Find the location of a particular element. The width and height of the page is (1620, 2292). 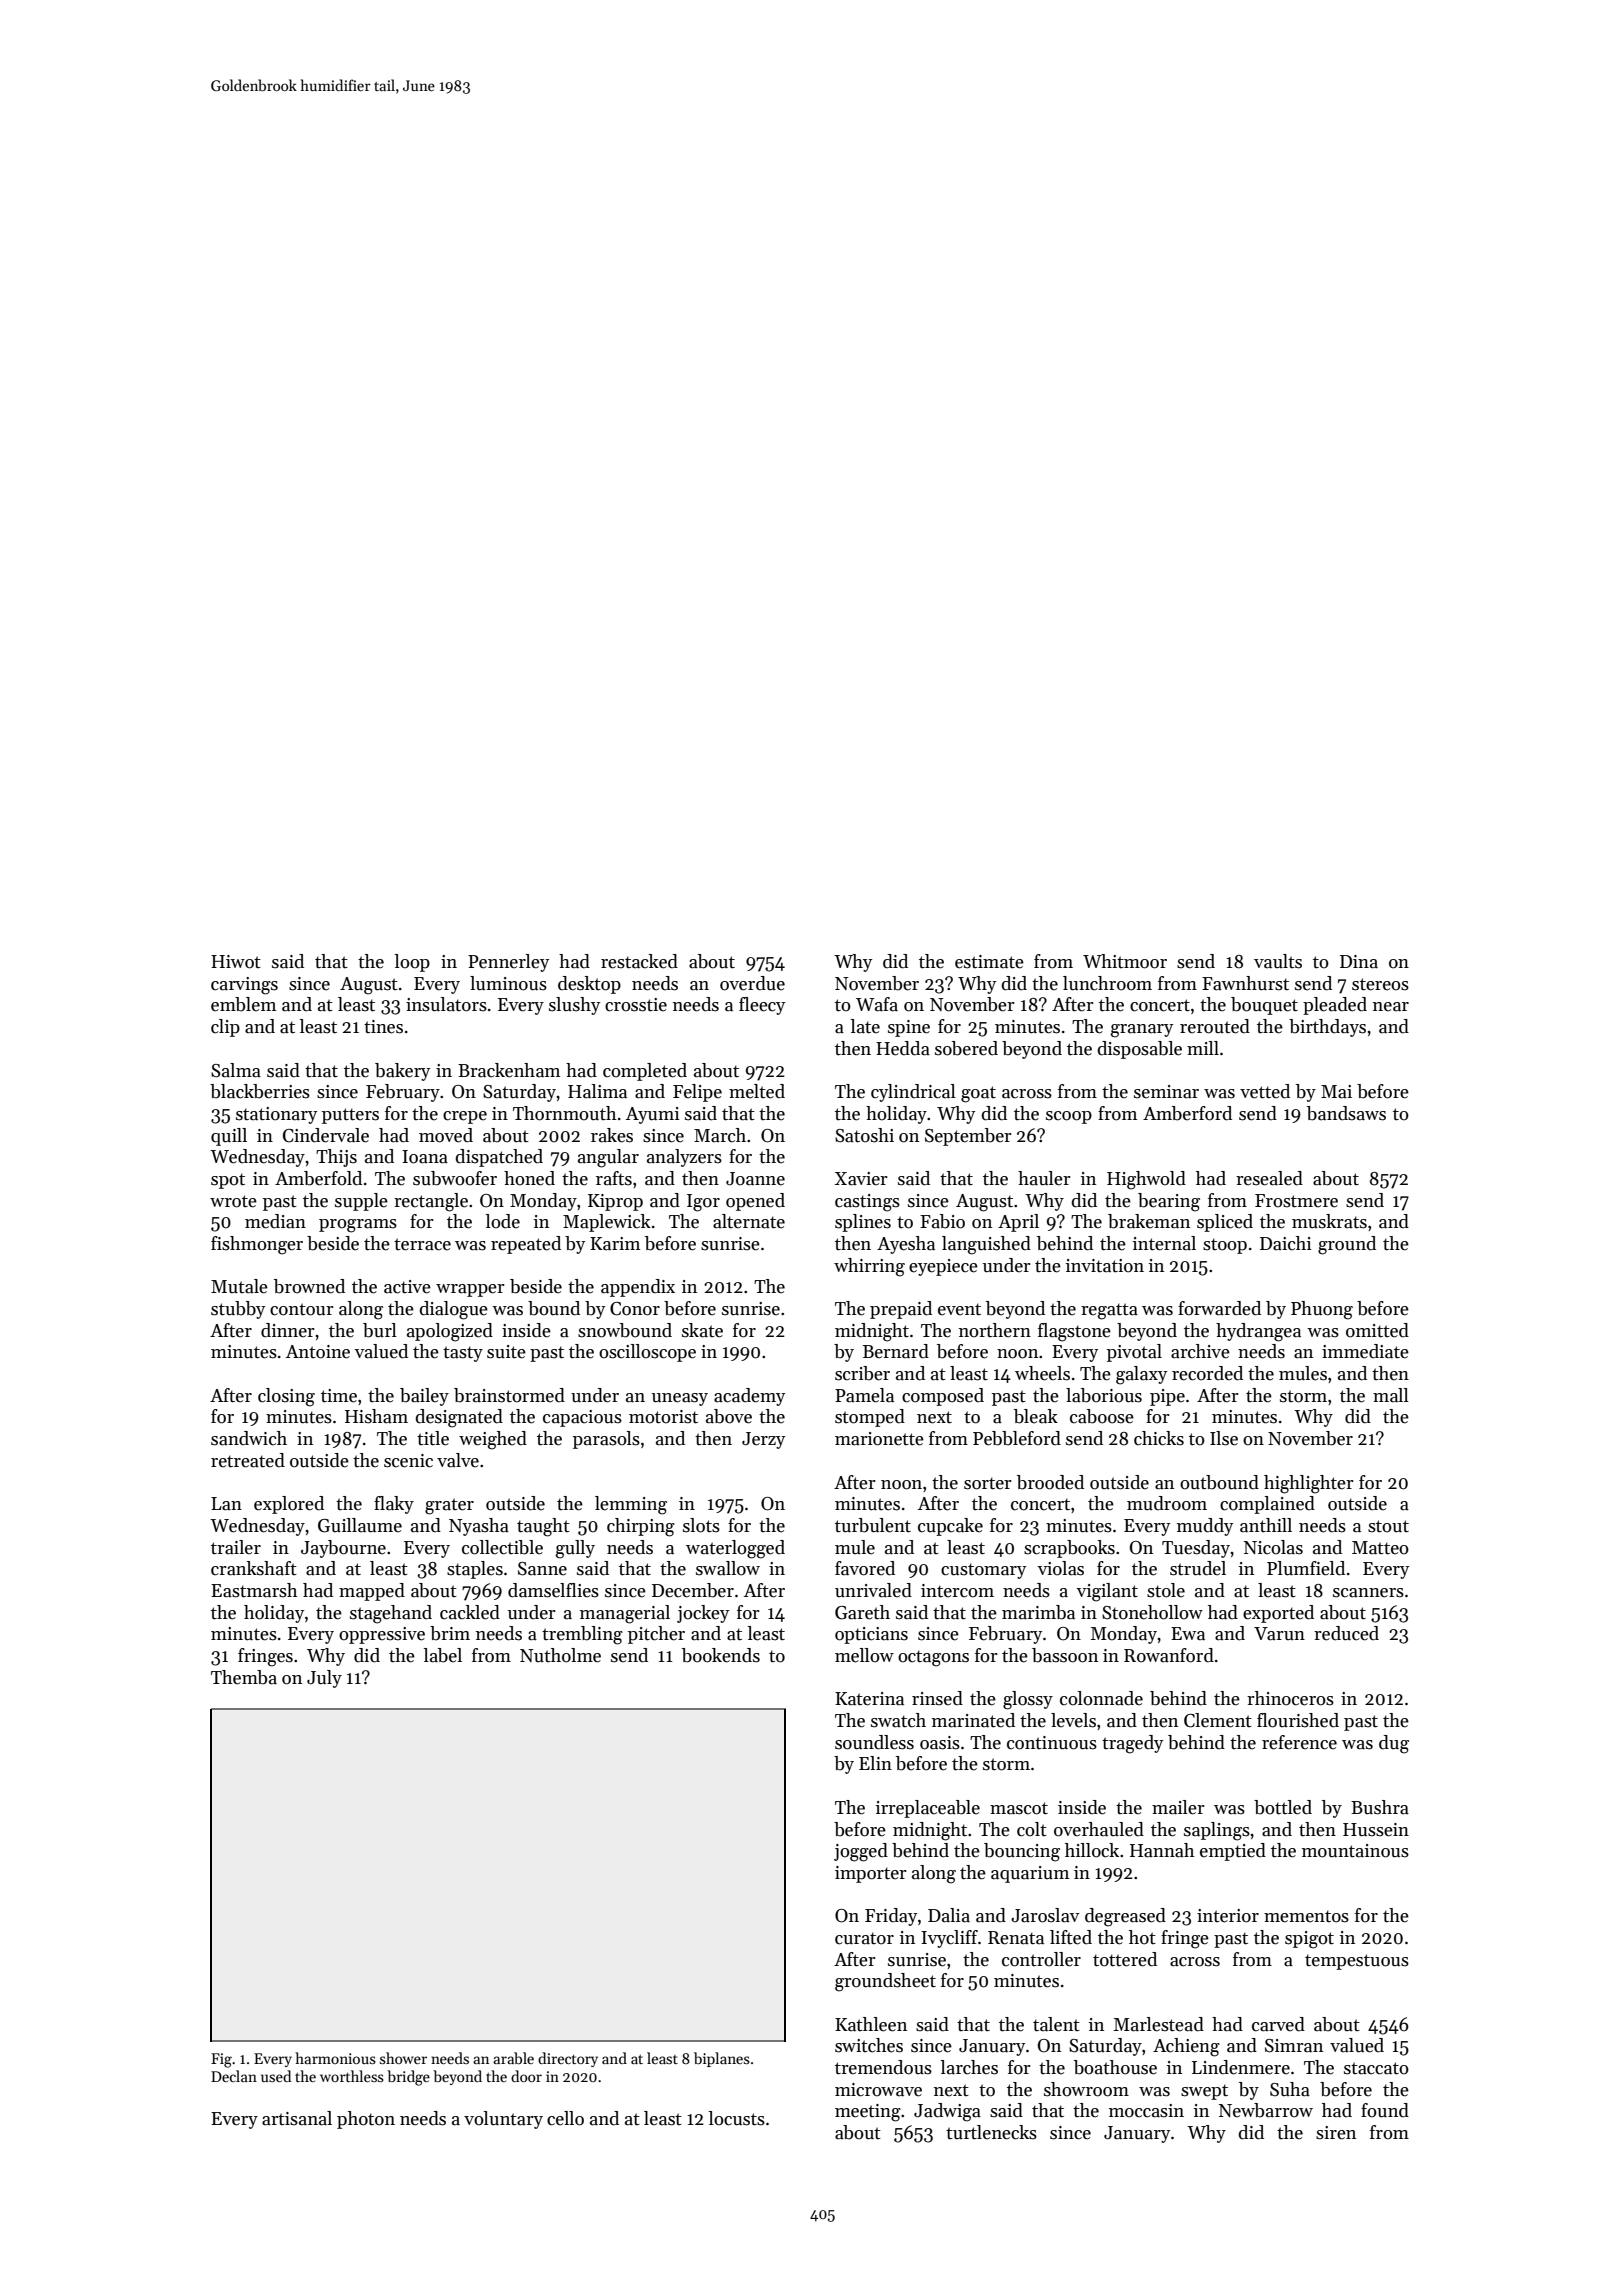

voluntary is located at coordinates (503, 2120).
